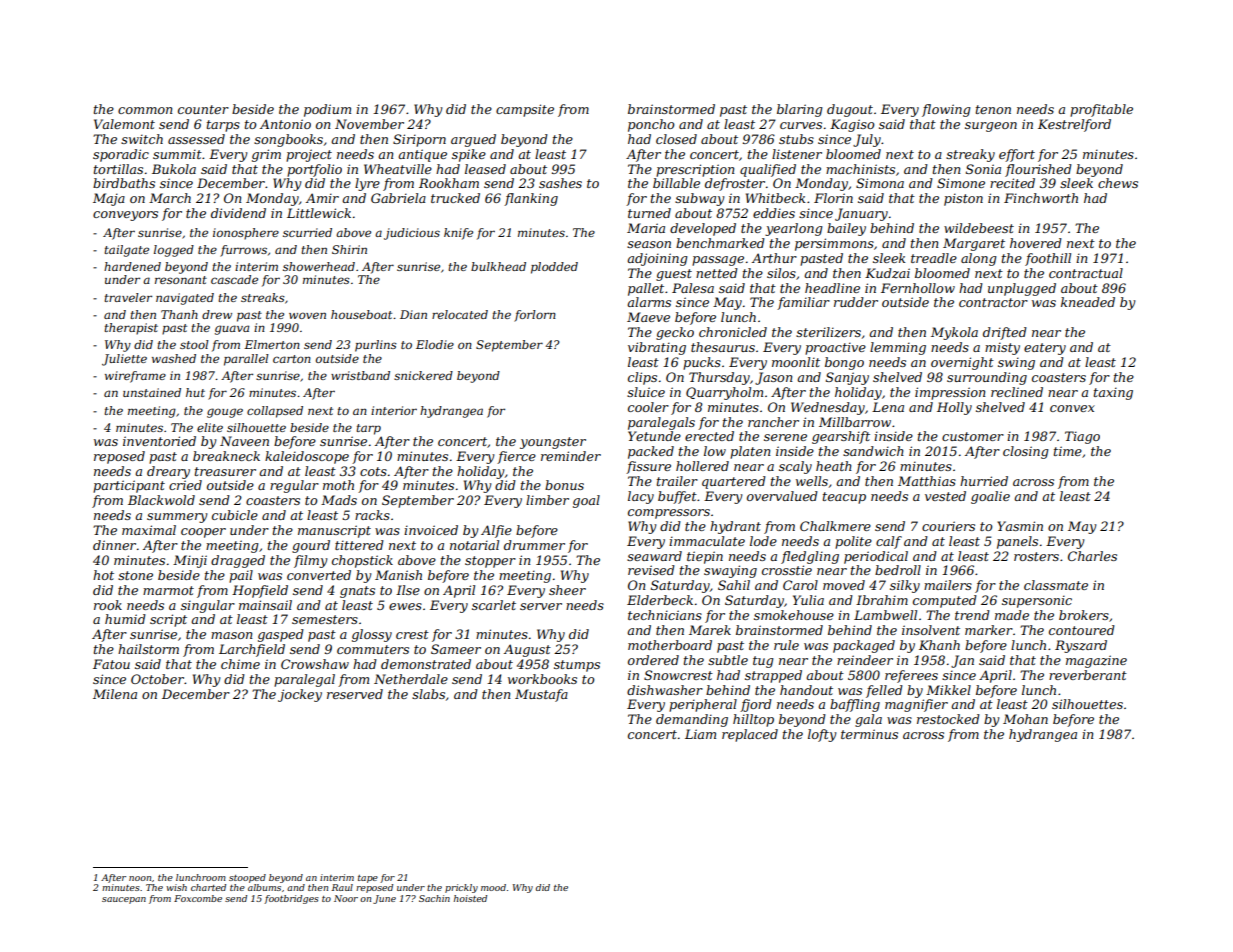 The height and width of the image is (952, 1233). Describe the element at coordinates (641, 497) in the image. I see `lacy` at that location.
